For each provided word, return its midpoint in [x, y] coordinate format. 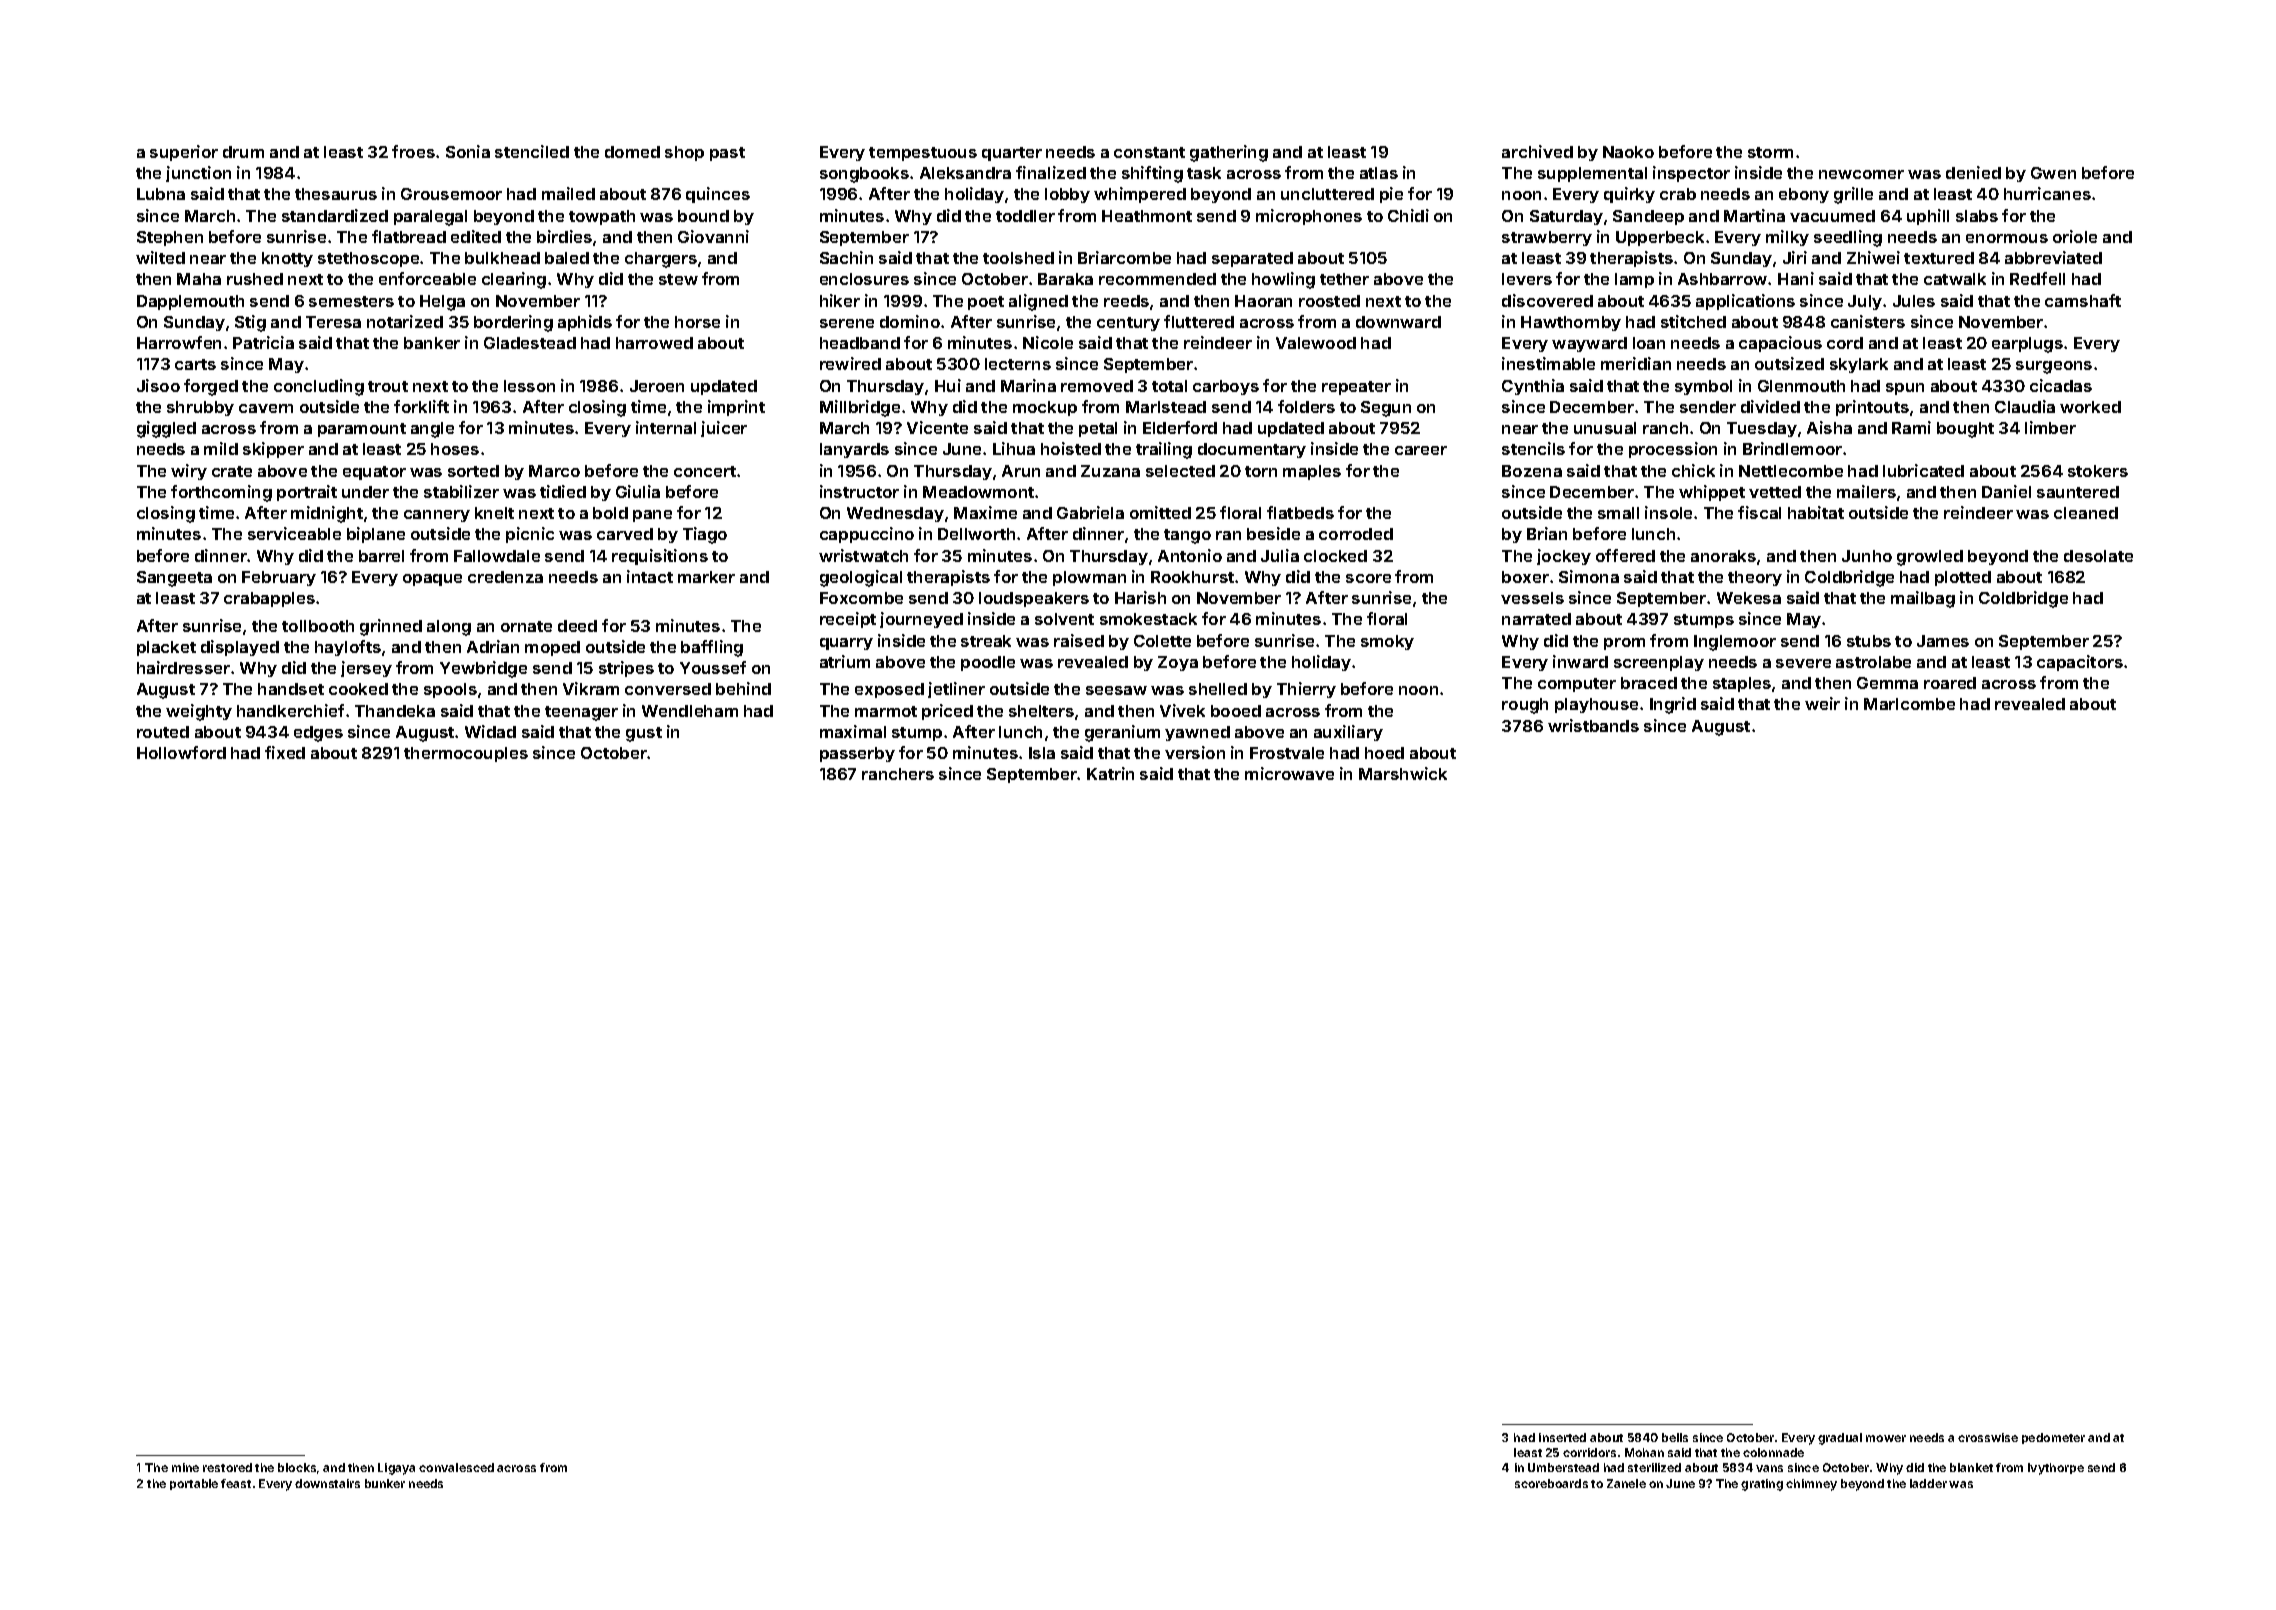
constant [1149, 152]
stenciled [532, 151]
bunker [385, 1483]
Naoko [1628, 152]
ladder [1928, 1483]
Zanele [1626, 1483]
